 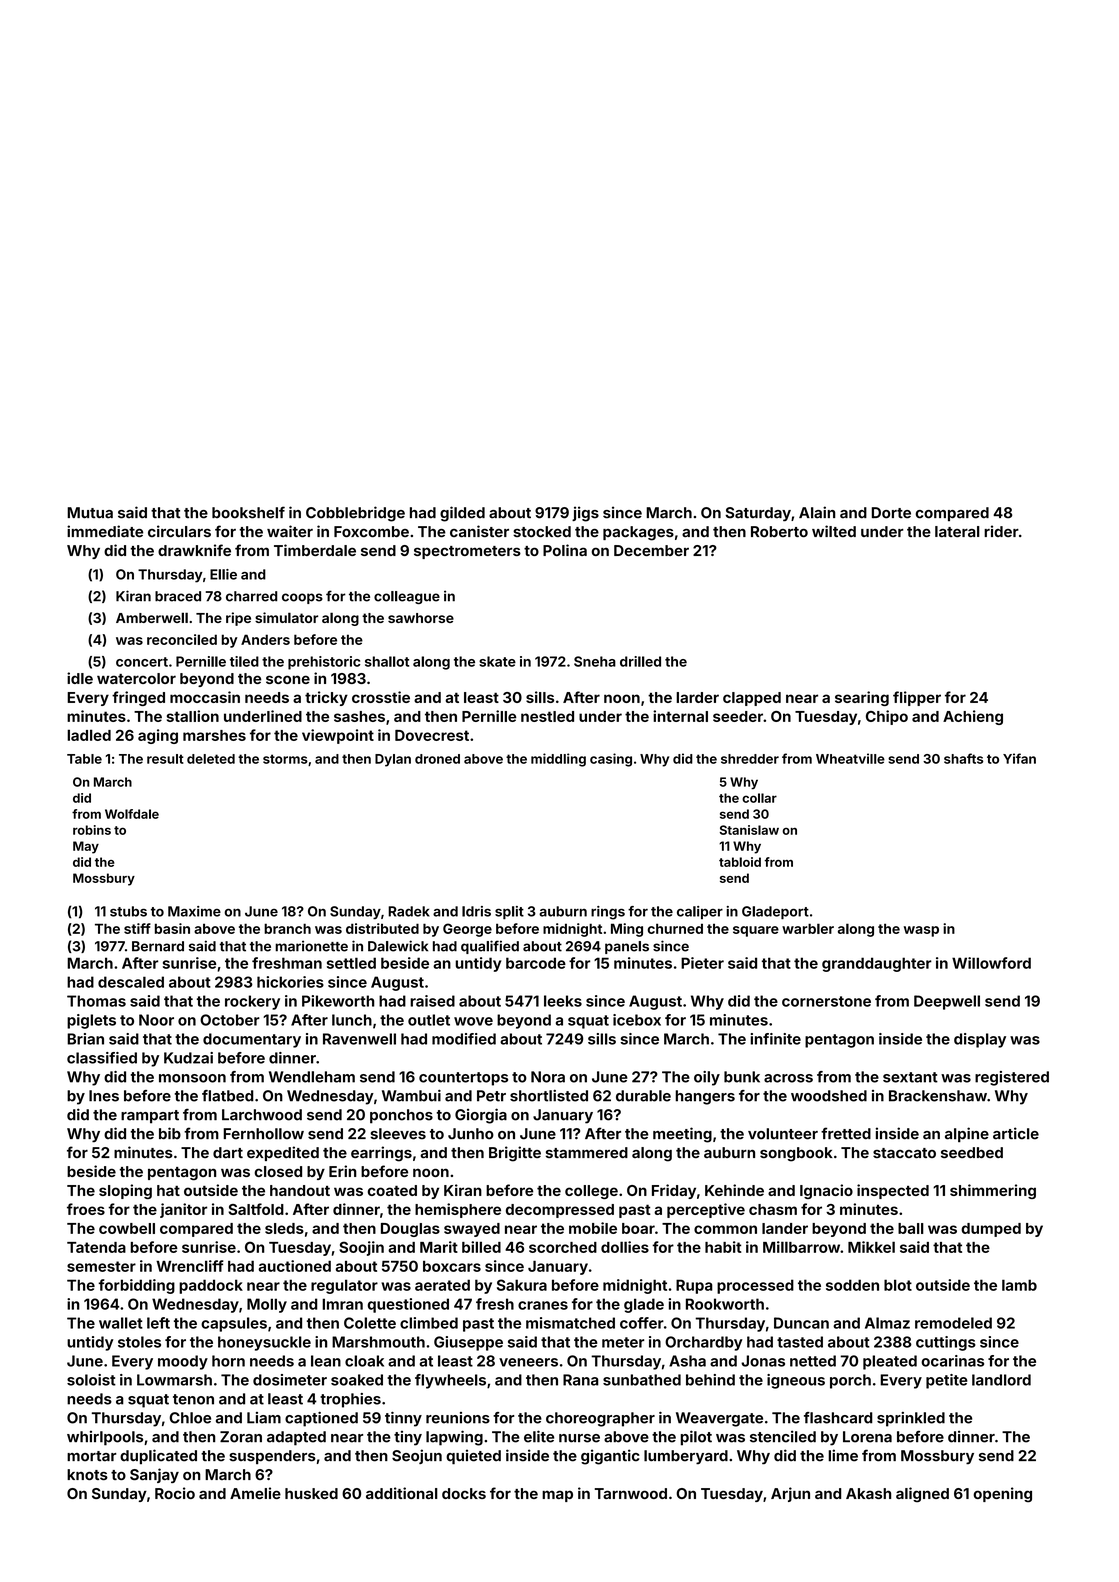 What do you see at coordinates (255, 1493) in the document?
I see `Amelie` at bounding box center [255, 1493].
